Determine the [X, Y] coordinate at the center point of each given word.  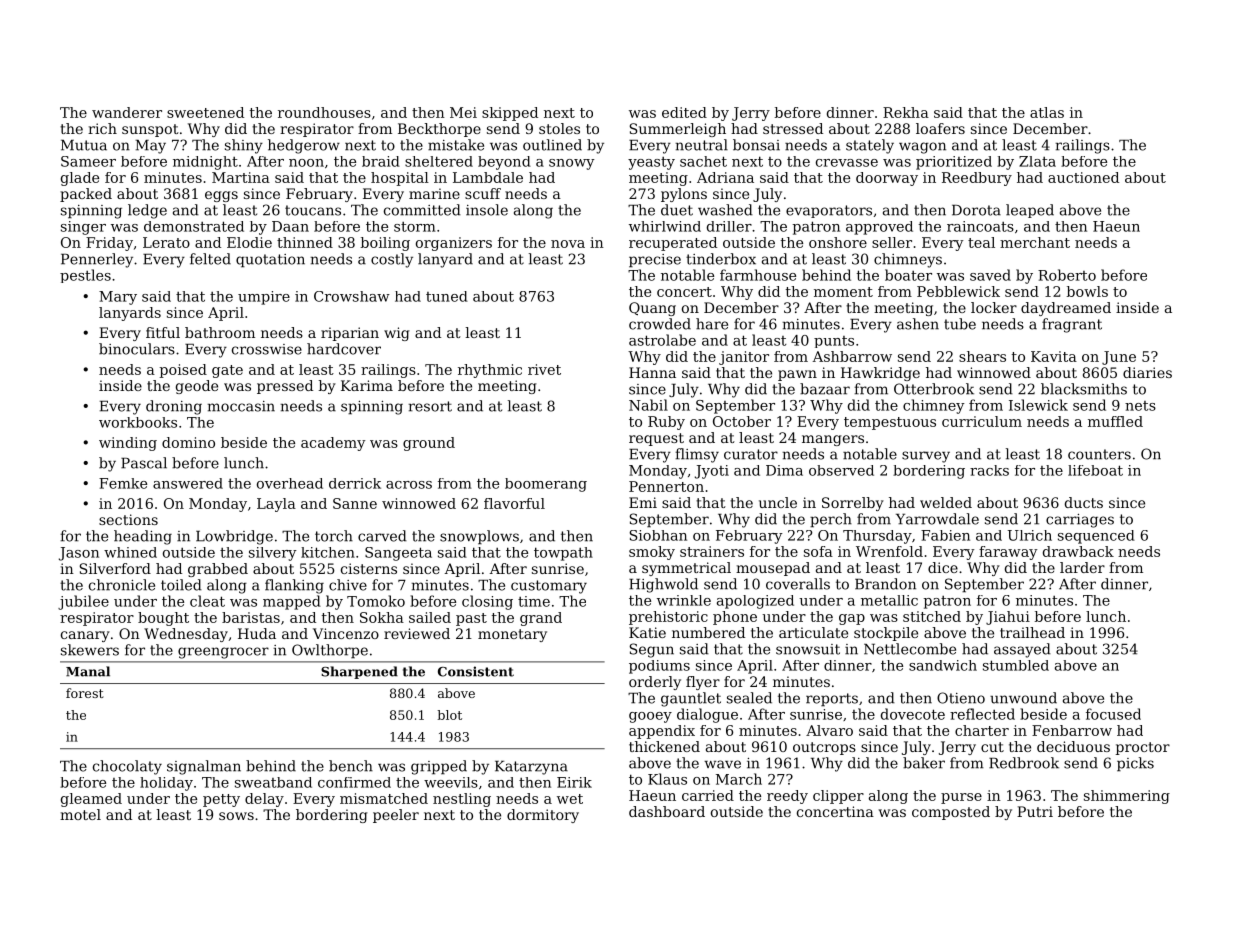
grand [541, 619]
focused [1113, 714]
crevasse [847, 163]
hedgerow [304, 146]
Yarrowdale [937, 519]
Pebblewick [958, 291]
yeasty [651, 163]
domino [188, 442]
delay [264, 800]
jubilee [83, 602]
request [656, 439]
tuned [447, 296]
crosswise [267, 349]
